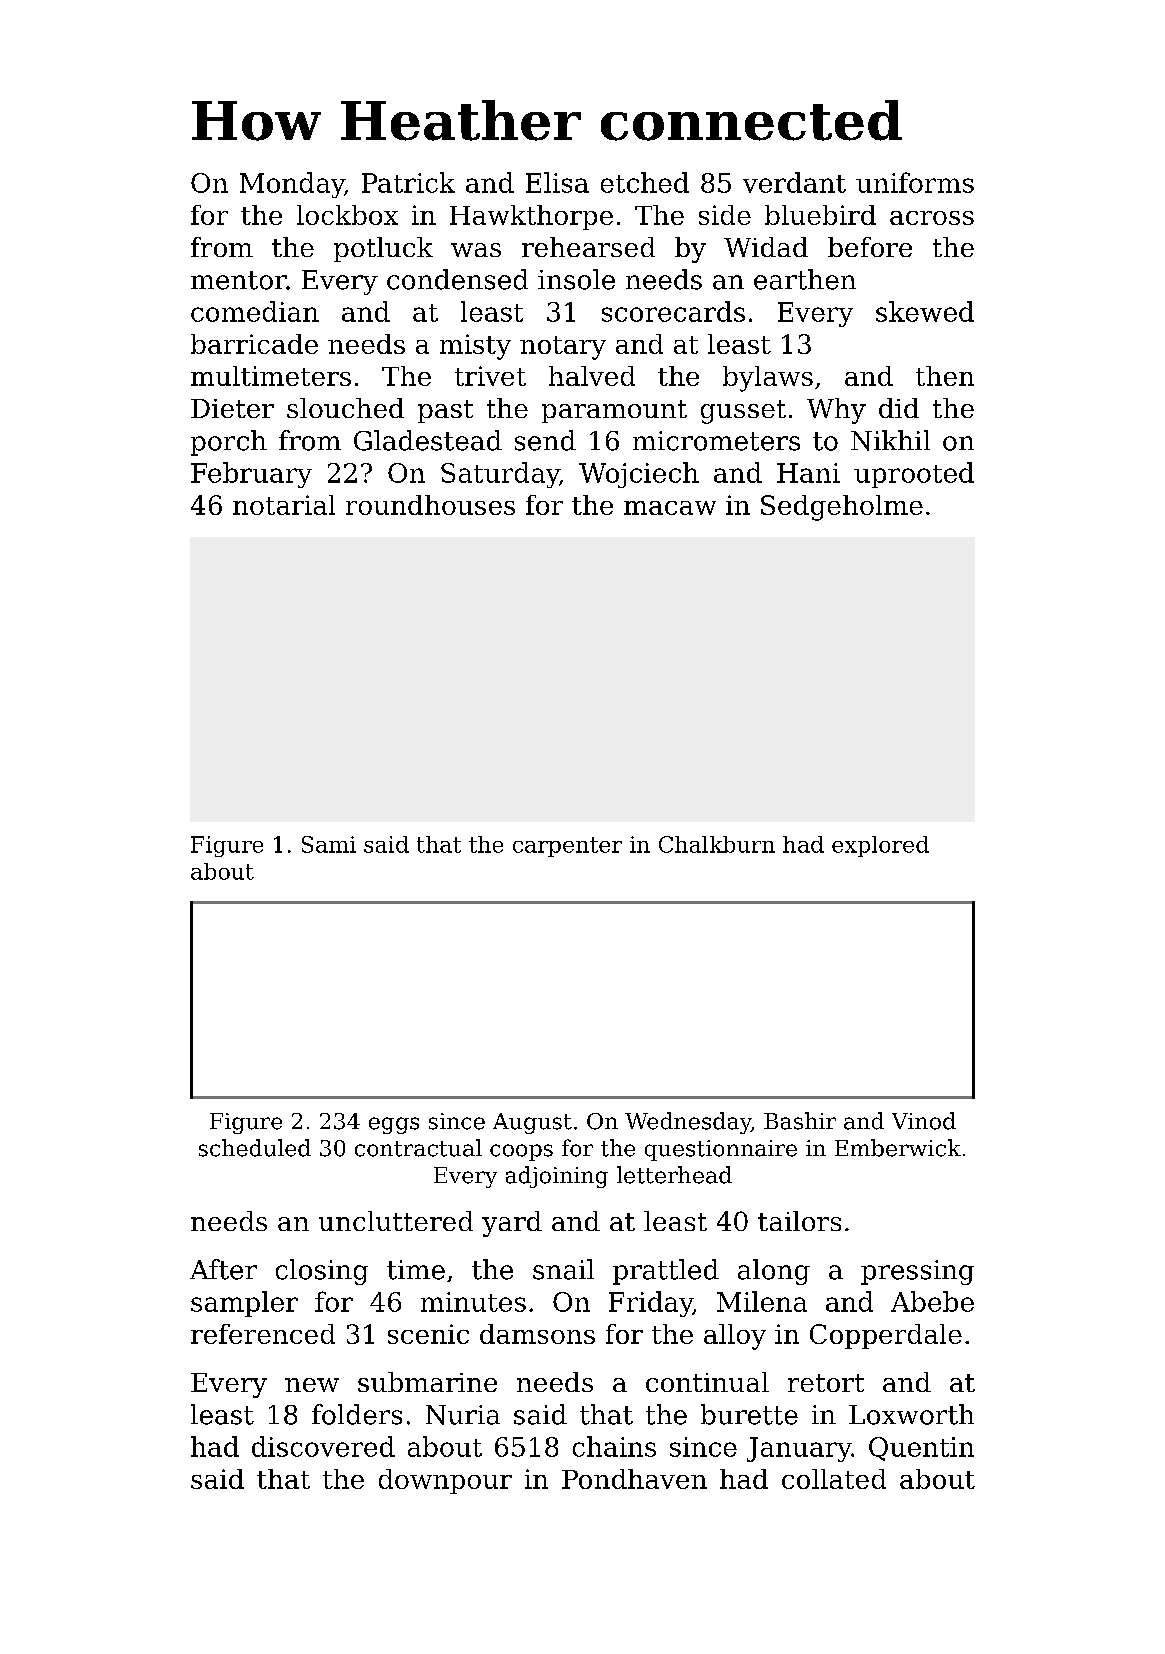 The width and height of the document is (1165, 1654). I want to click on Pondhaven, so click(634, 1479).
